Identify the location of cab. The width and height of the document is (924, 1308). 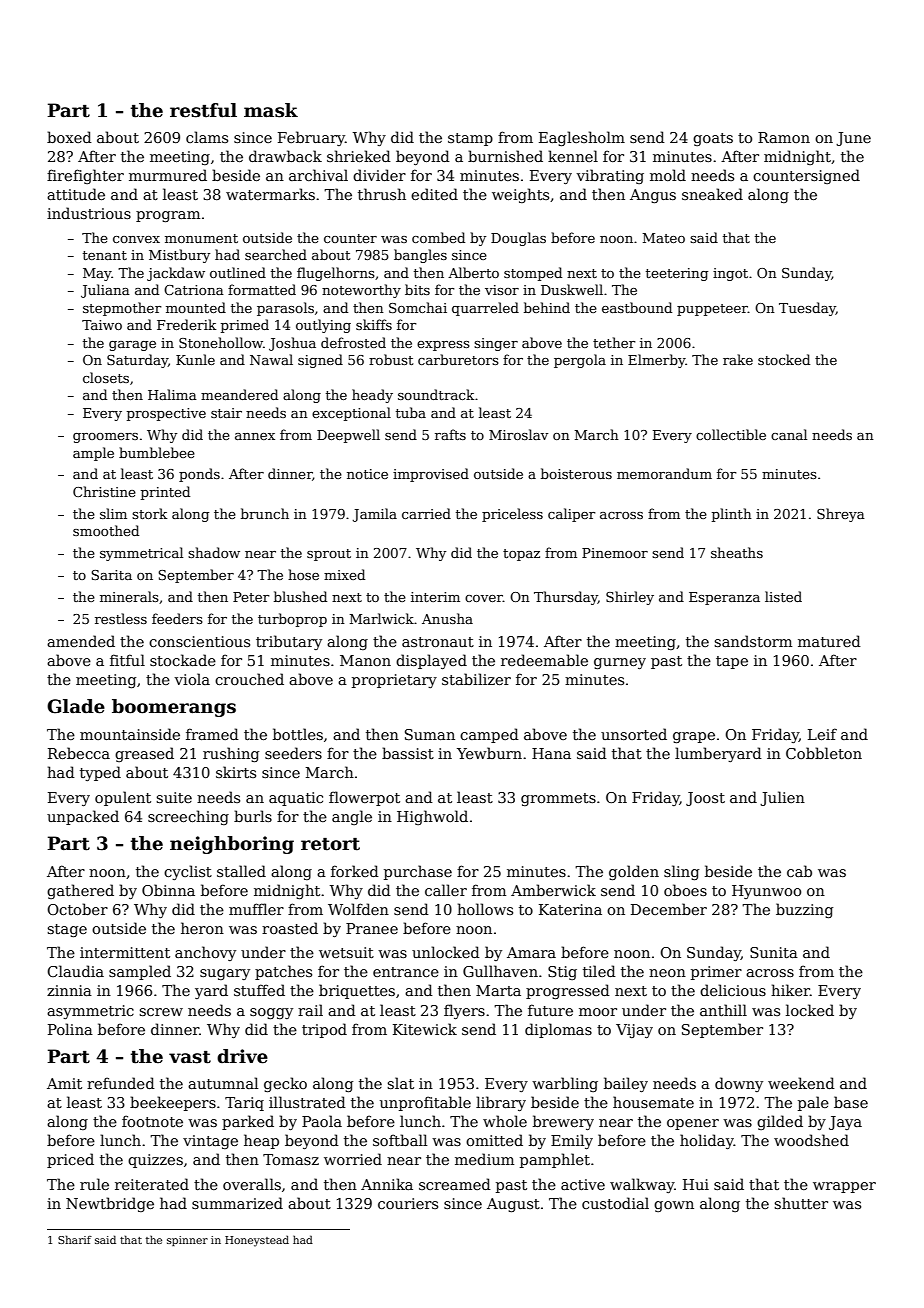
(799, 871).
